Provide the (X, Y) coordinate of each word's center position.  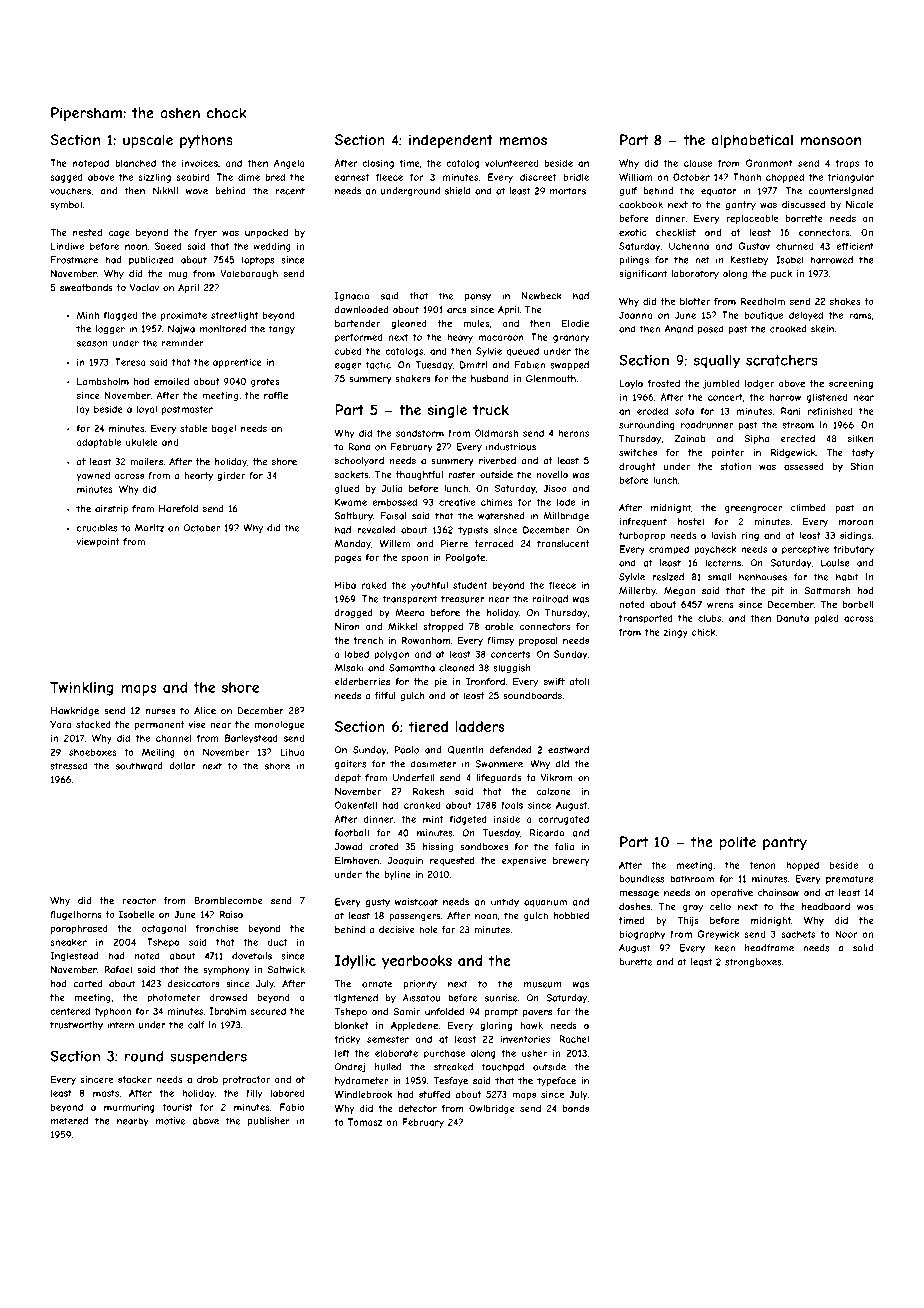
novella (552, 475)
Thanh (747, 177)
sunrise (501, 998)
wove (197, 192)
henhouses (763, 577)
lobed (357, 654)
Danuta (793, 618)
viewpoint (98, 542)
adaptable (99, 443)
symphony (226, 970)
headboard (826, 907)
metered (69, 1121)
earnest (352, 177)
